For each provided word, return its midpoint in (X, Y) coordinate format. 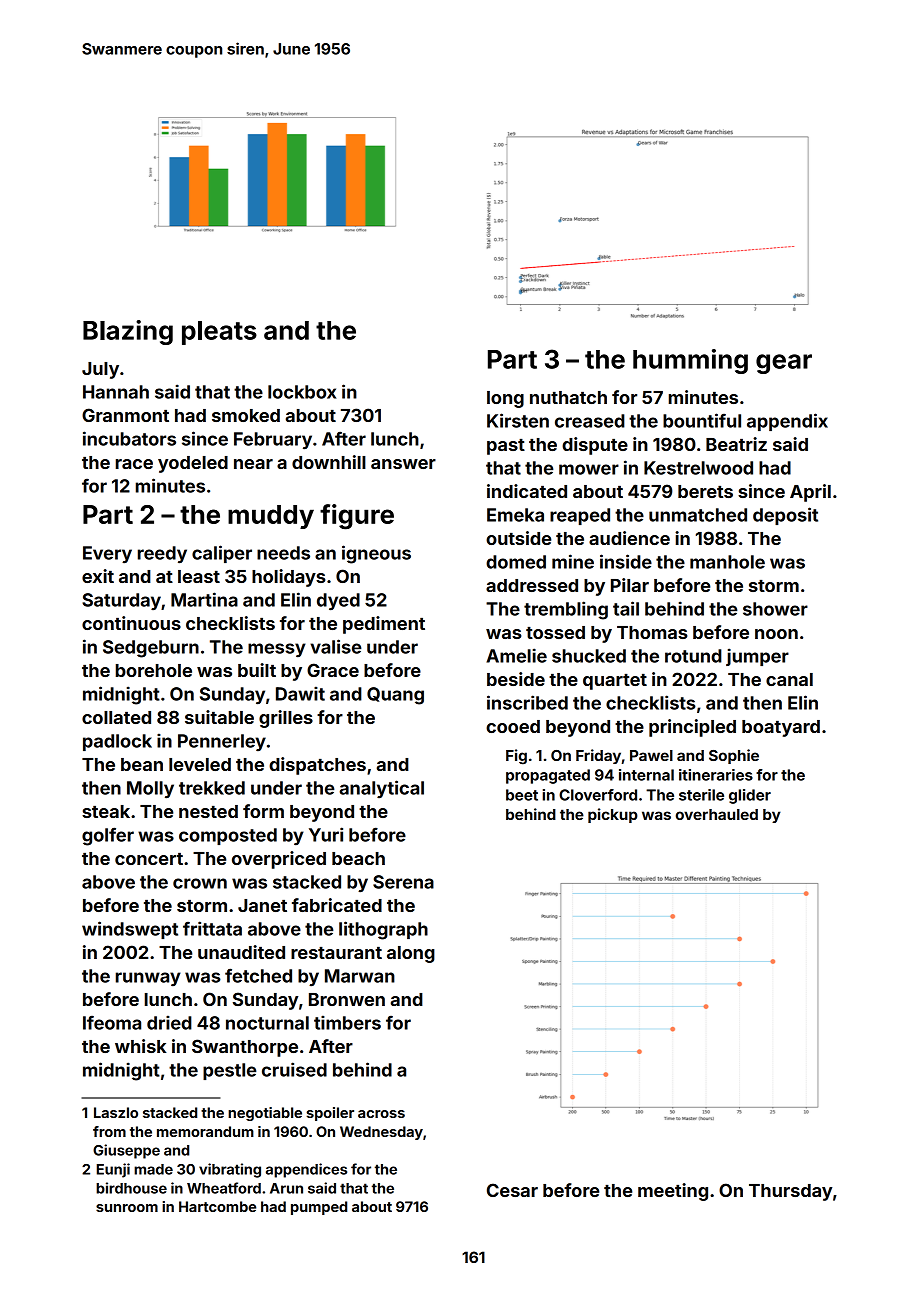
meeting (673, 1192)
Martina (204, 599)
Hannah (116, 392)
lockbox (302, 392)
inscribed (527, 702)
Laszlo (116, 1112)
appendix (787, 422)
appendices (306, 1170)
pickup (613, 815)
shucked (589, 656)
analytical (382, 789)
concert (149, 859)
